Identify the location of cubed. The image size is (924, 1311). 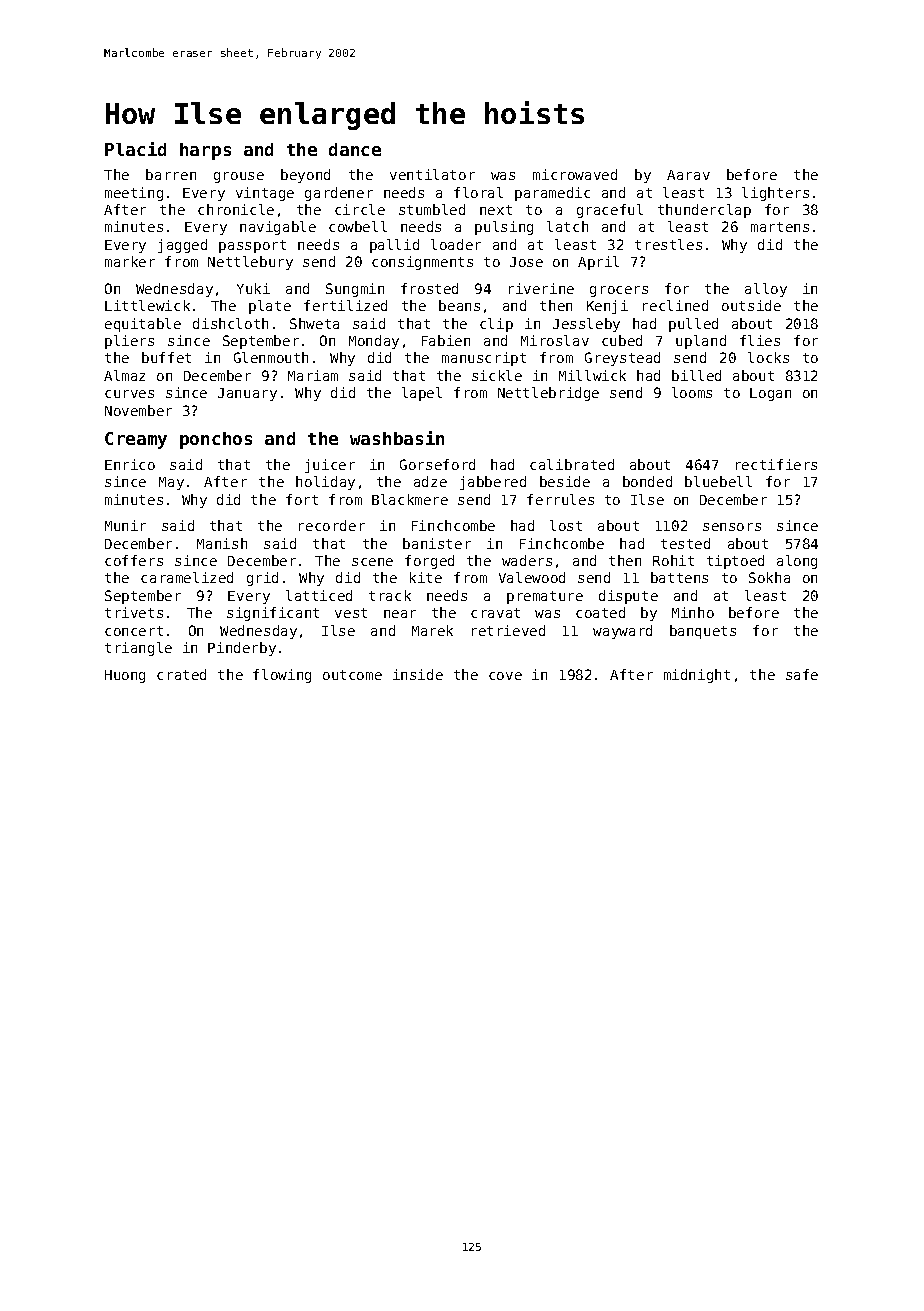
(622, 340).
